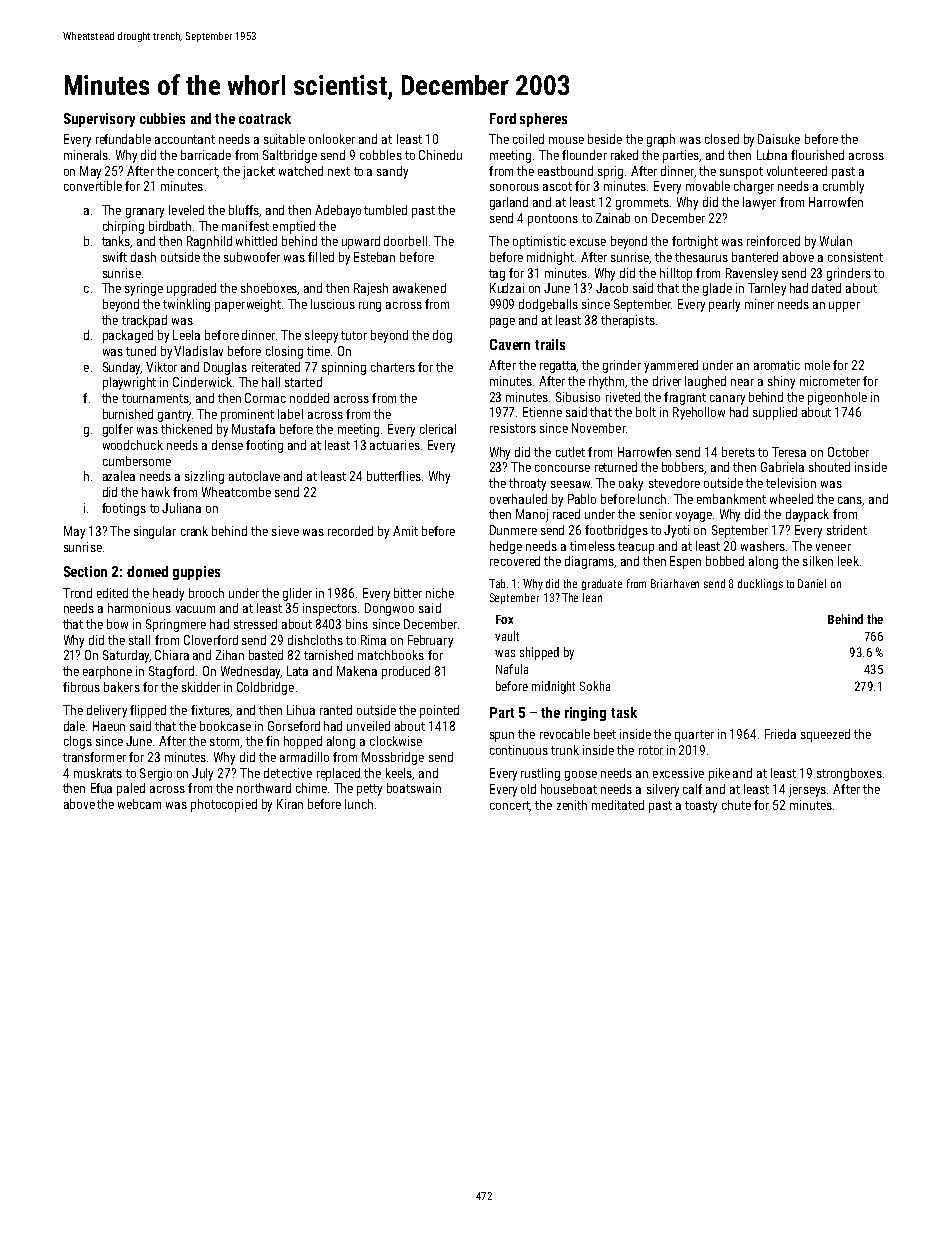  What do you see at coordinates (393, 367) in the image?
I see `charters` at bounding box center [393, 367].
